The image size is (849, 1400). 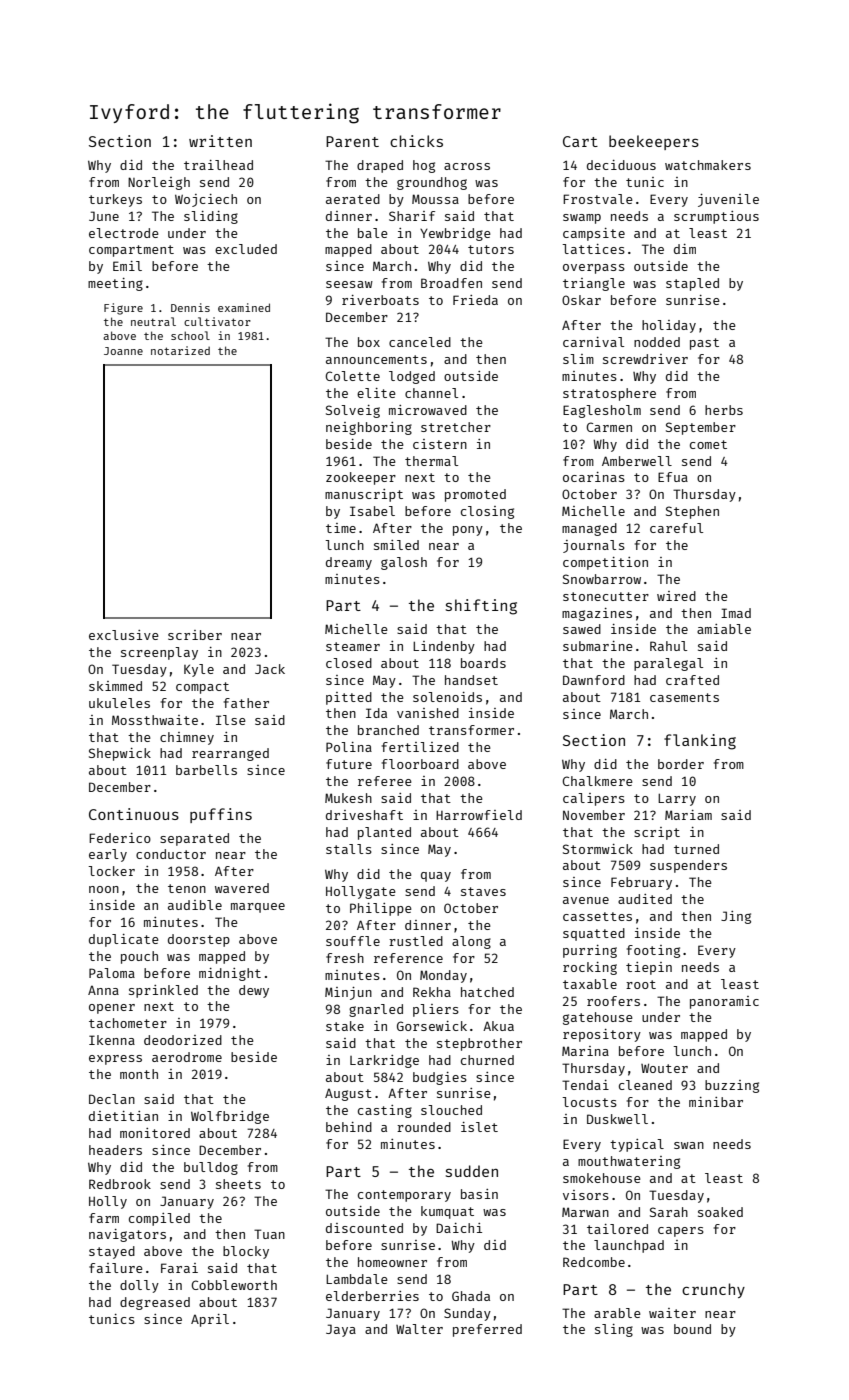 What do you see at coordinates (471, 942) in the page?
I see `along` at bounding box center [471, 942].
